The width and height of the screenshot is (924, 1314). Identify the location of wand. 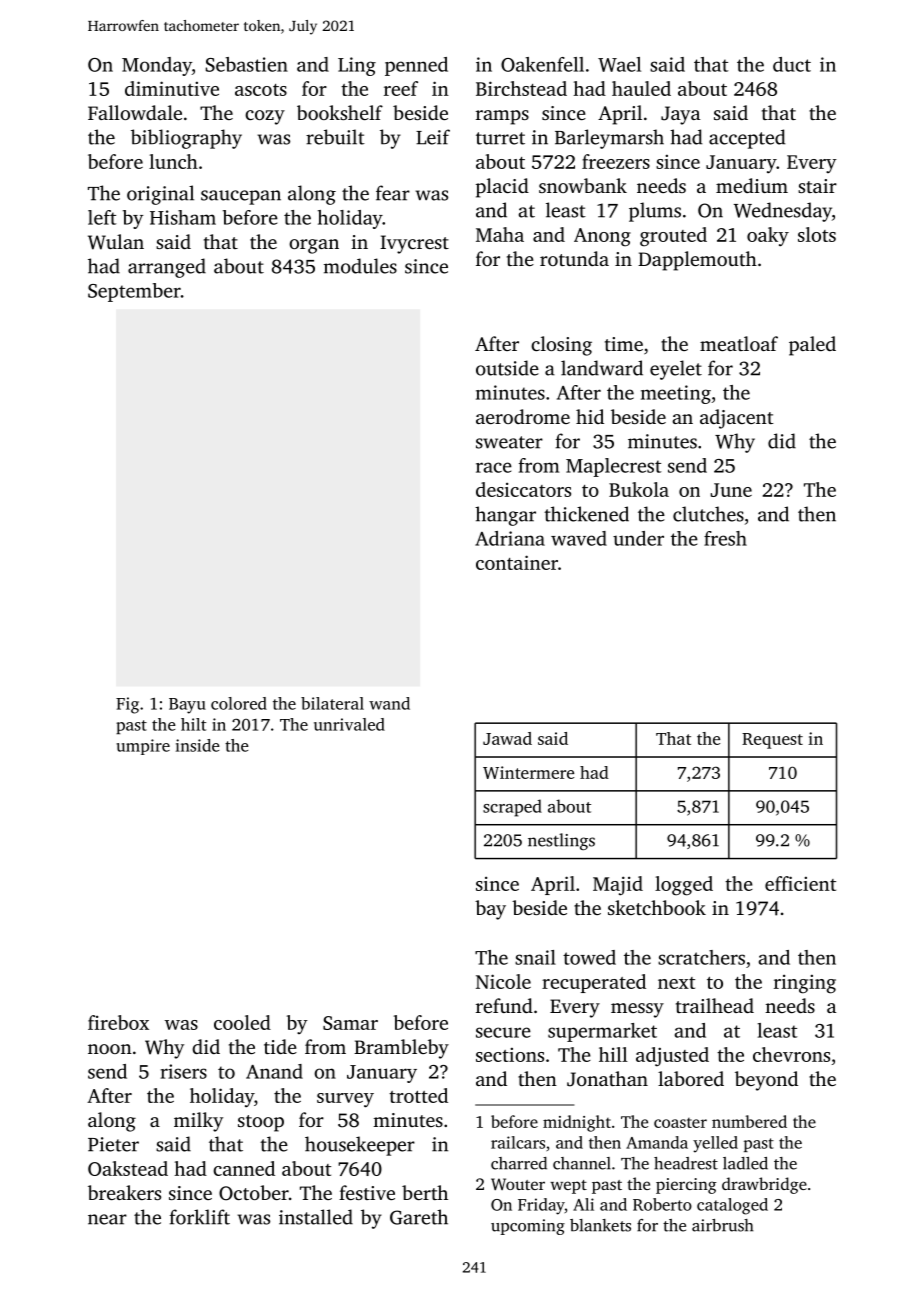
(389, 703).
